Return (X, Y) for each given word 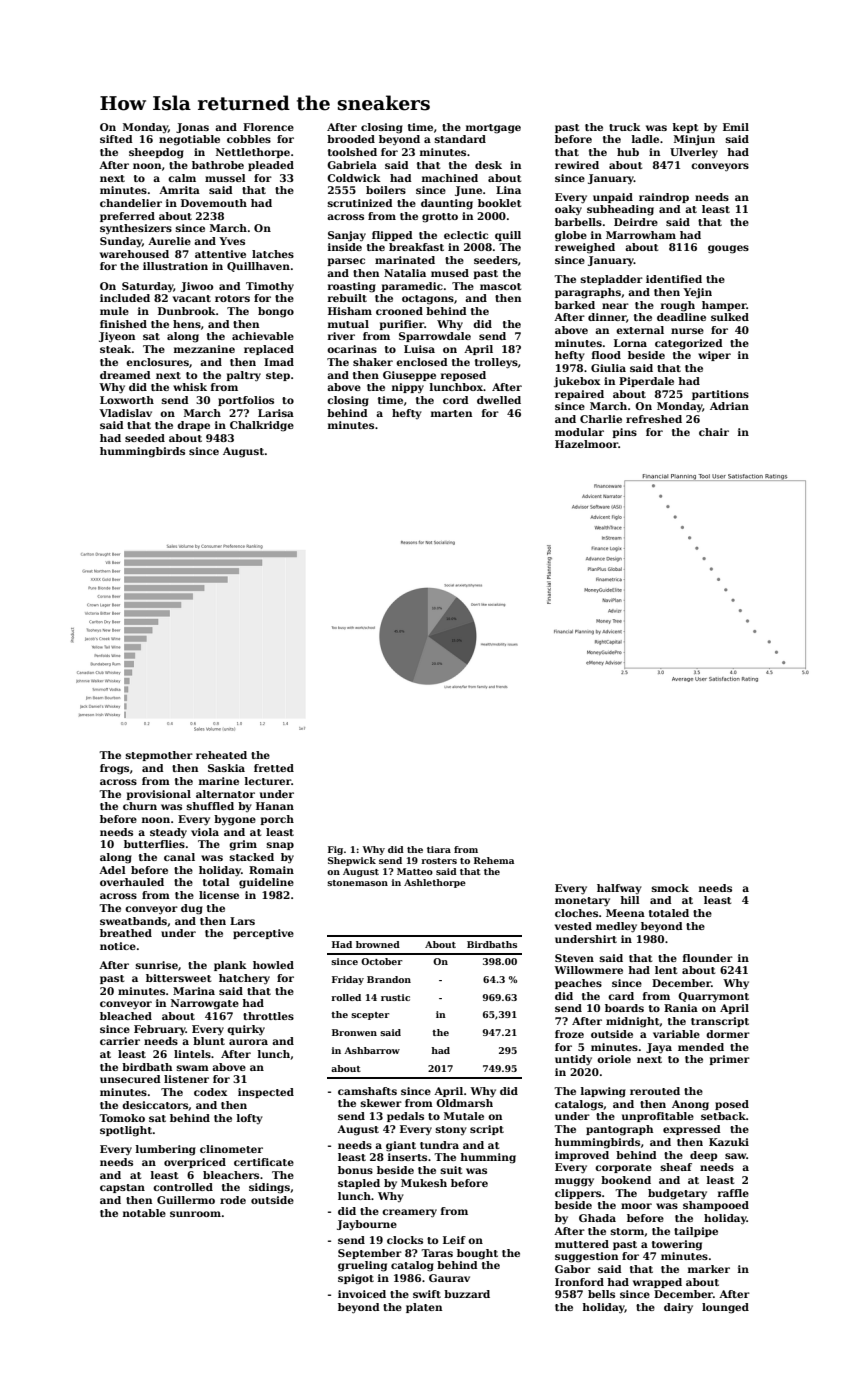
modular (579, 432)
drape (193, 426)
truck (625, 127)
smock (670, 888)
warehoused (134, 254)
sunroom (195, 1214)
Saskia (226, 768)
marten (451, 413)
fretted (274, 768)
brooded (351, 139)
